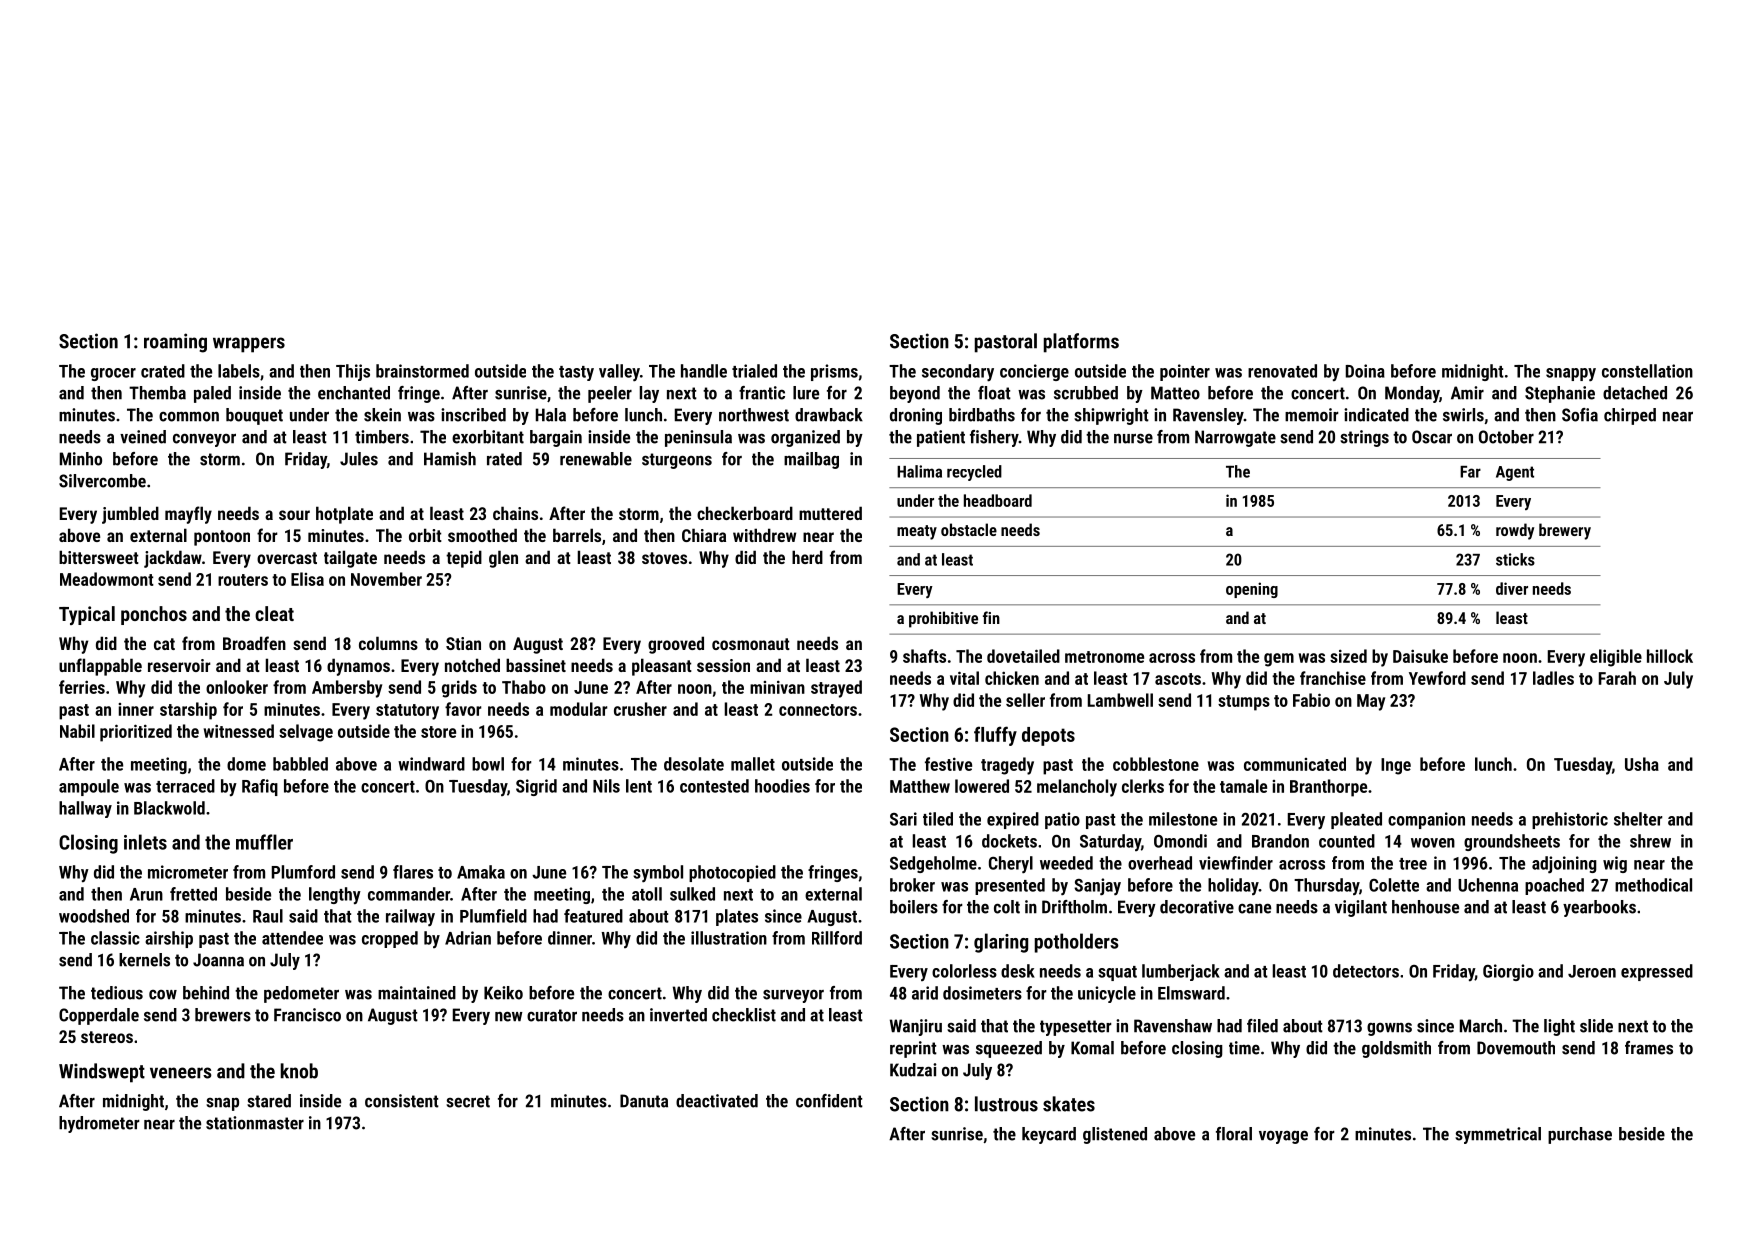 This document has width=1752, height=1239. What do you see at coordinates (676, 645) in the document?
I see `grooved` at bounding box center [676, 645].
